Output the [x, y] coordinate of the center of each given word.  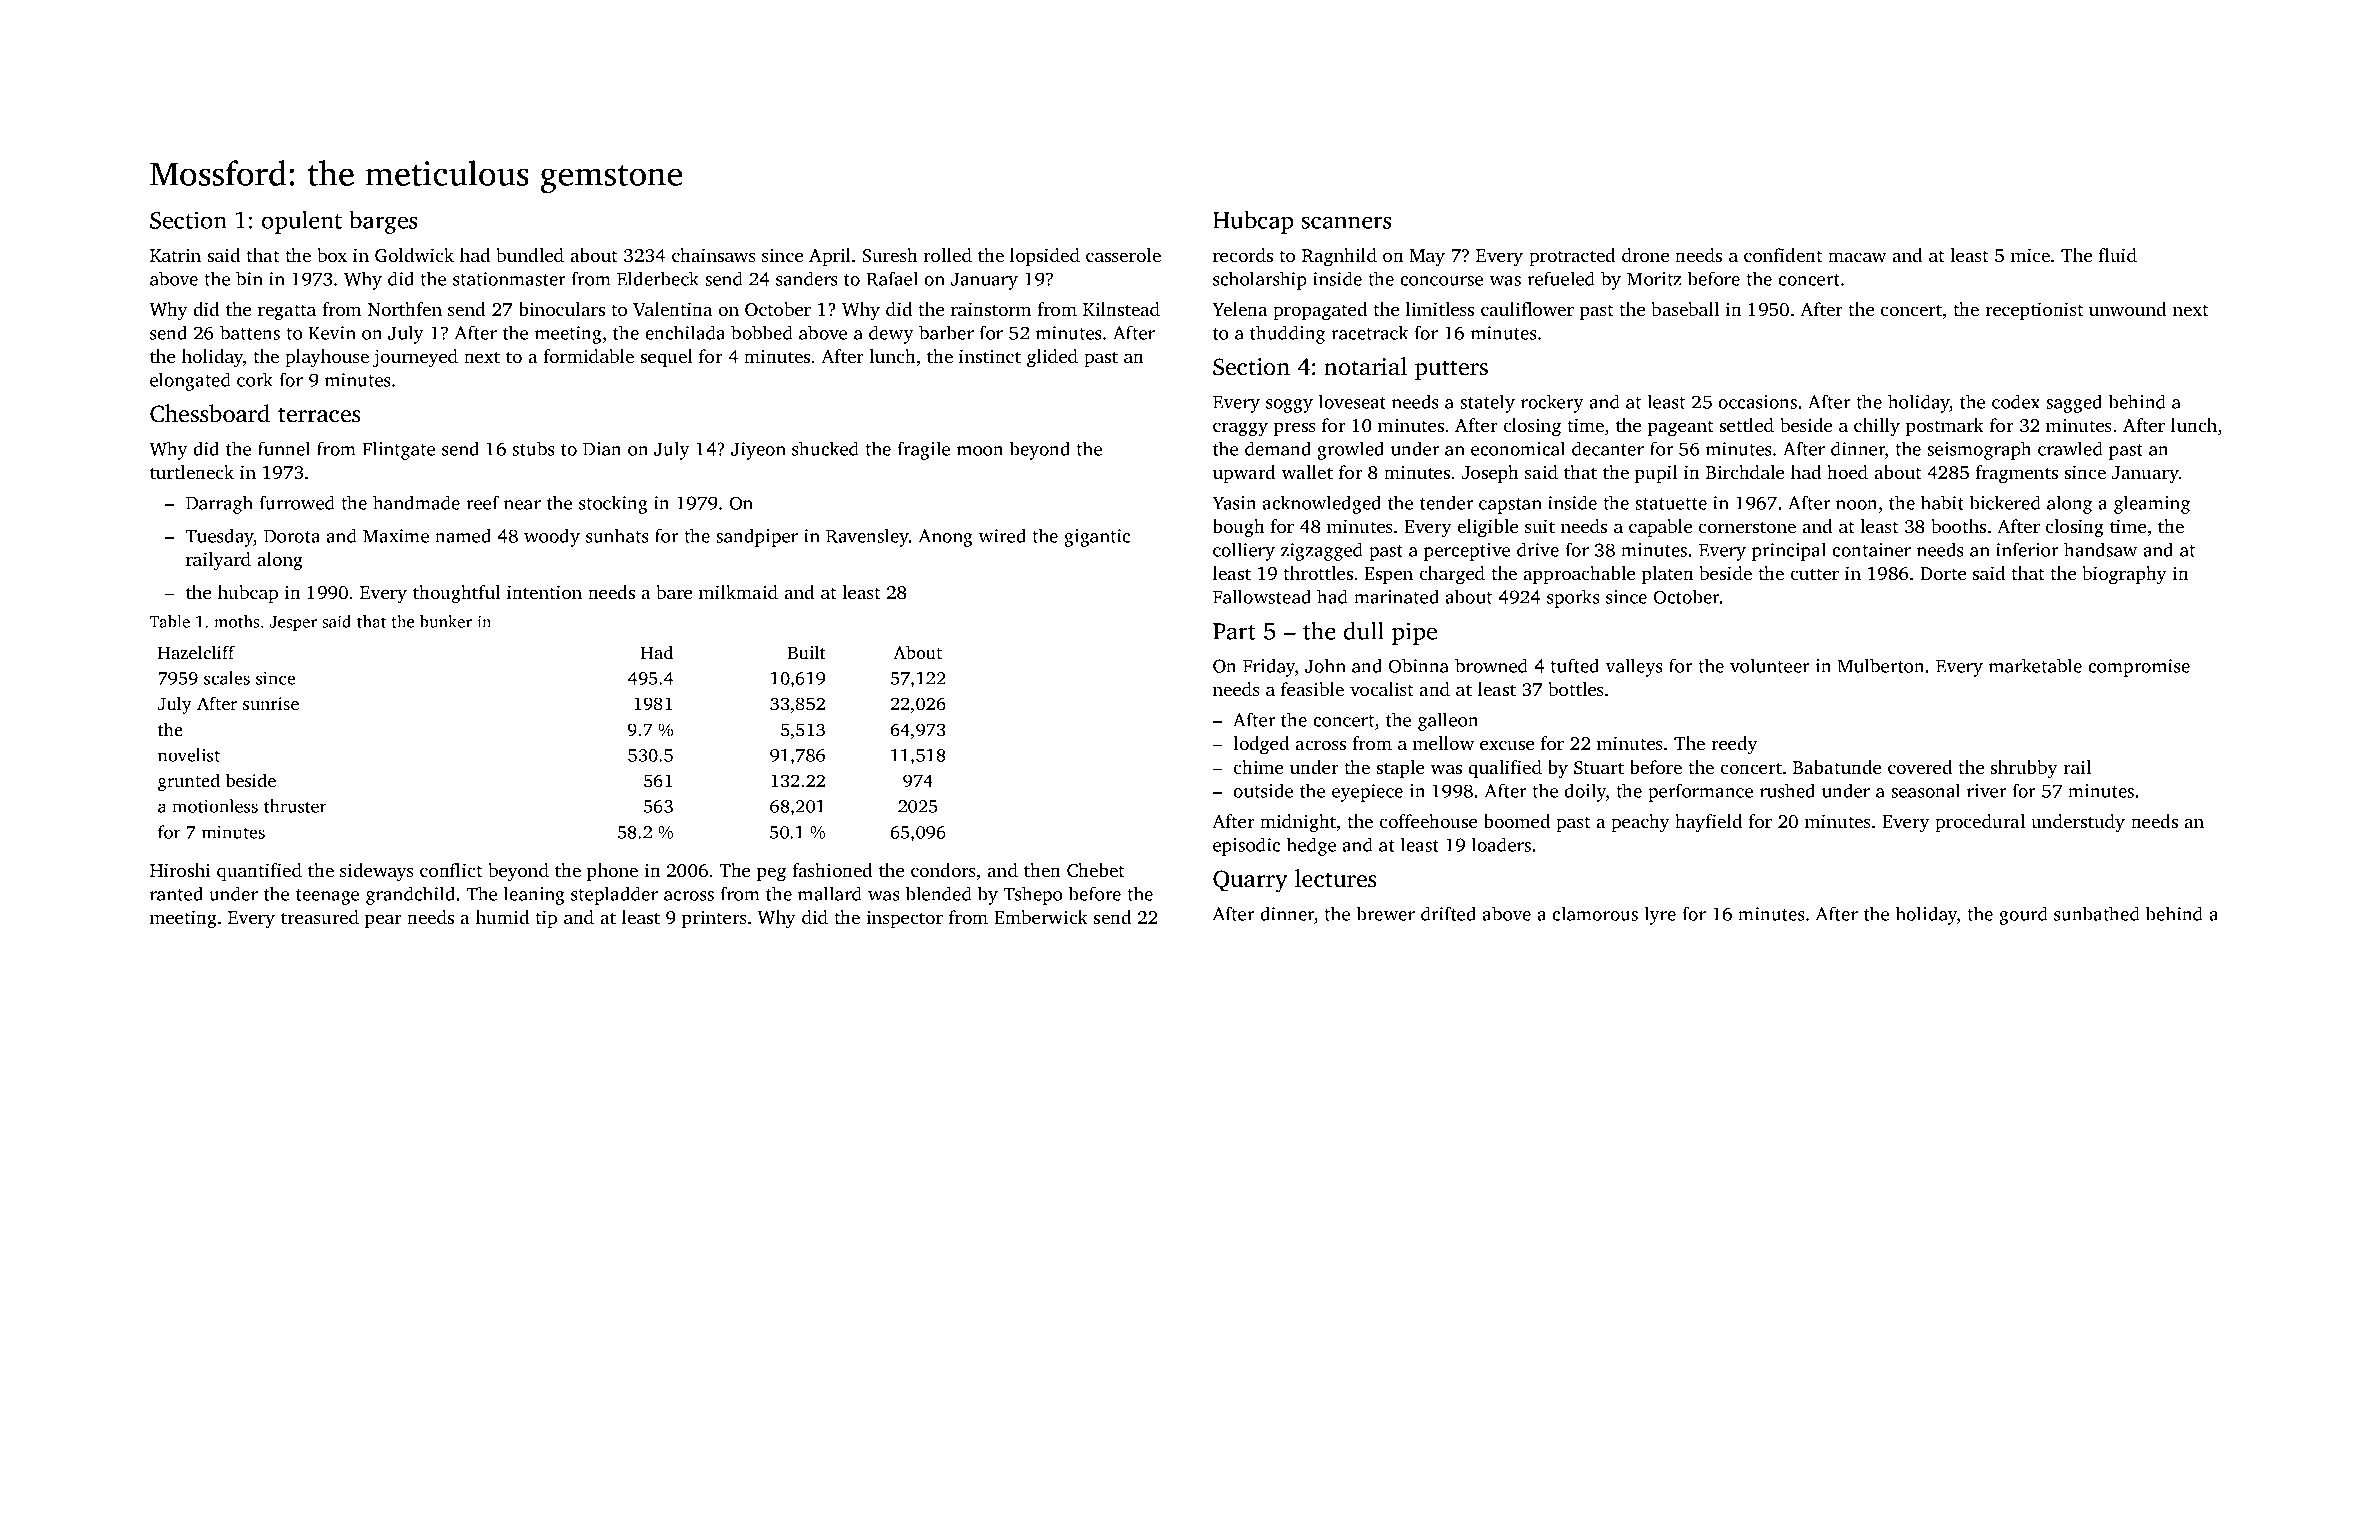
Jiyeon [758, 451]
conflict [451, 870]
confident [1783, 255]
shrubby [2023, 769]
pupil [1656, 474]
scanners [1346, 222]
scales [227, 678]
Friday [1269, 667]
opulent [302, 222]
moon [980, 451]
